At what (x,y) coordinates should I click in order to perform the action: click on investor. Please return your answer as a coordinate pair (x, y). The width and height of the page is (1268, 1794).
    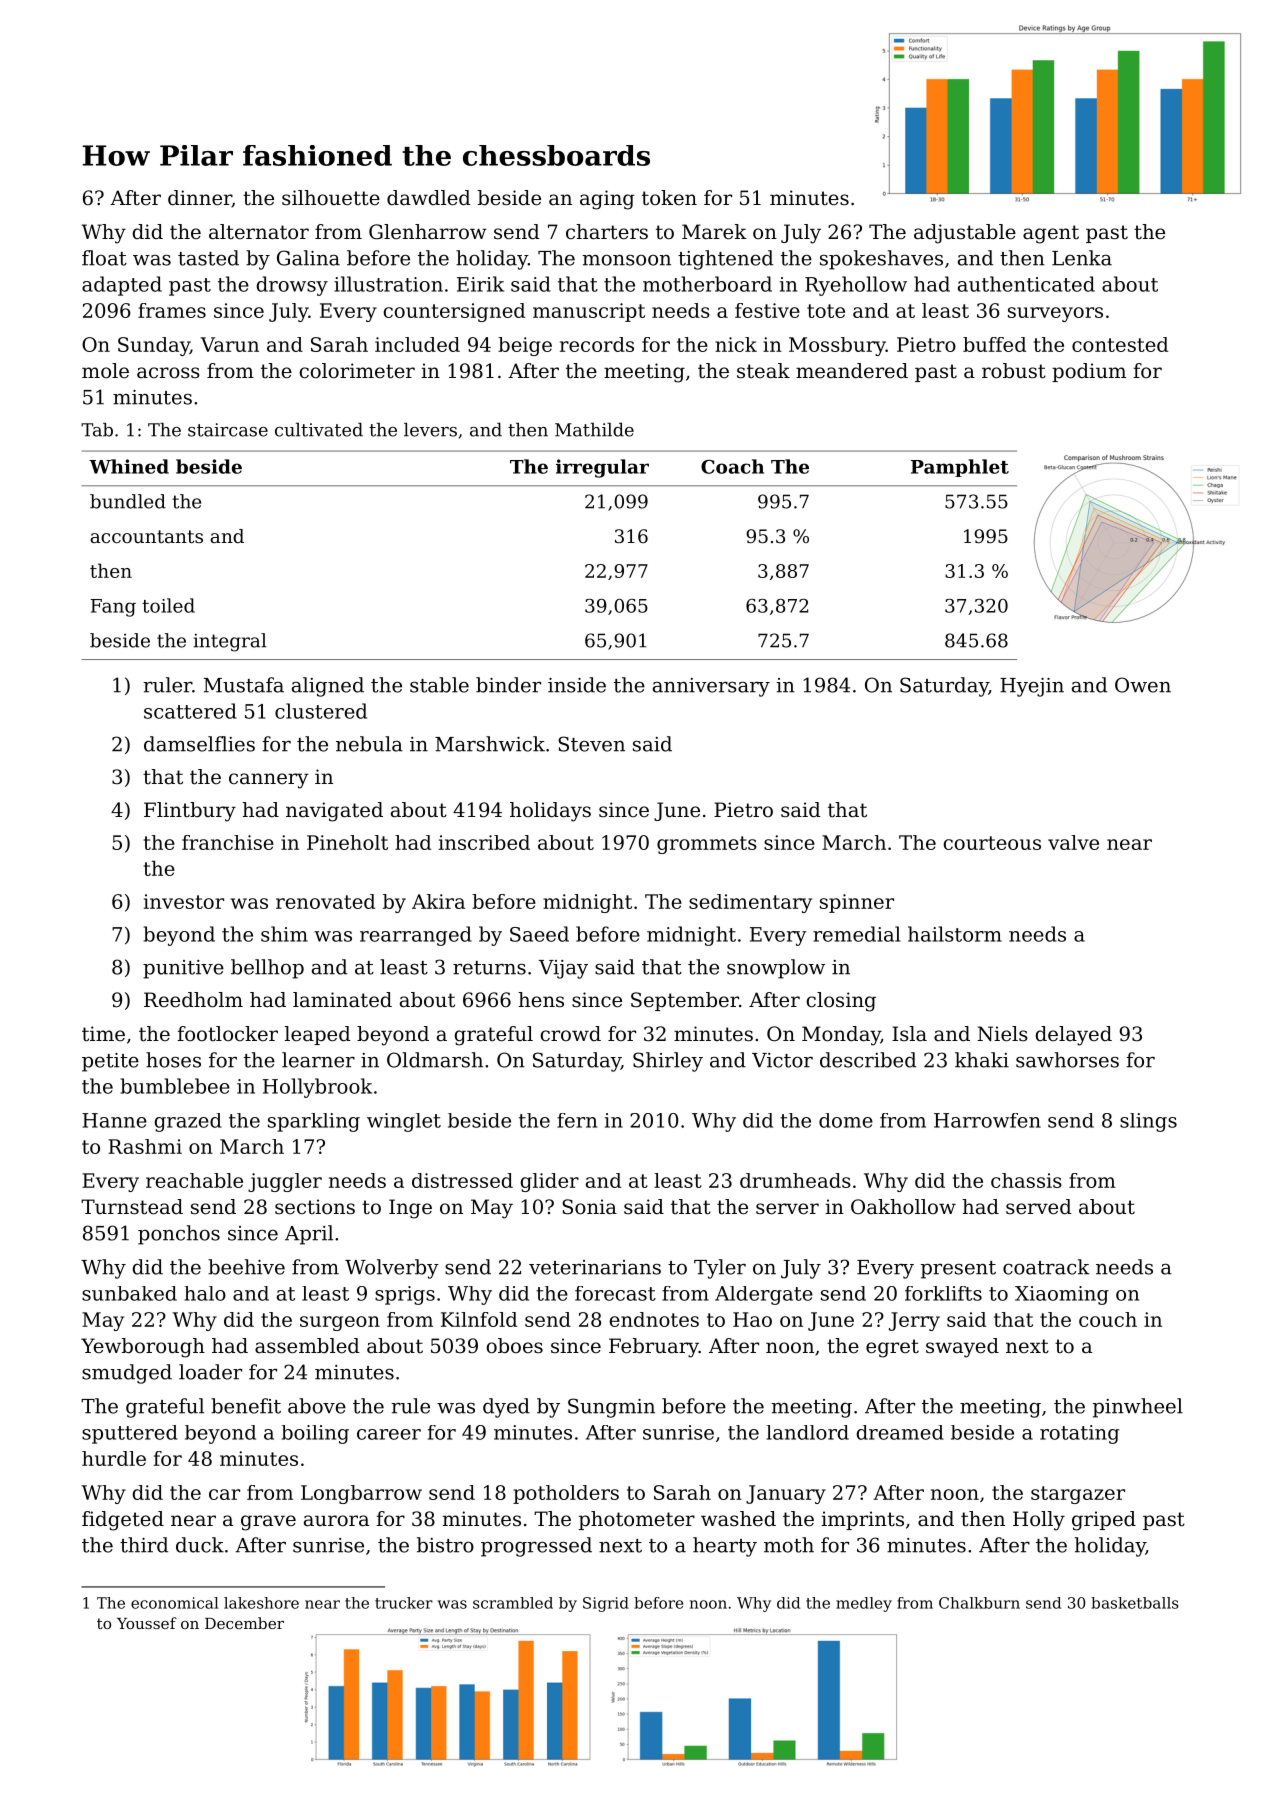
    Looking at the image, I should click on (184, 901).
